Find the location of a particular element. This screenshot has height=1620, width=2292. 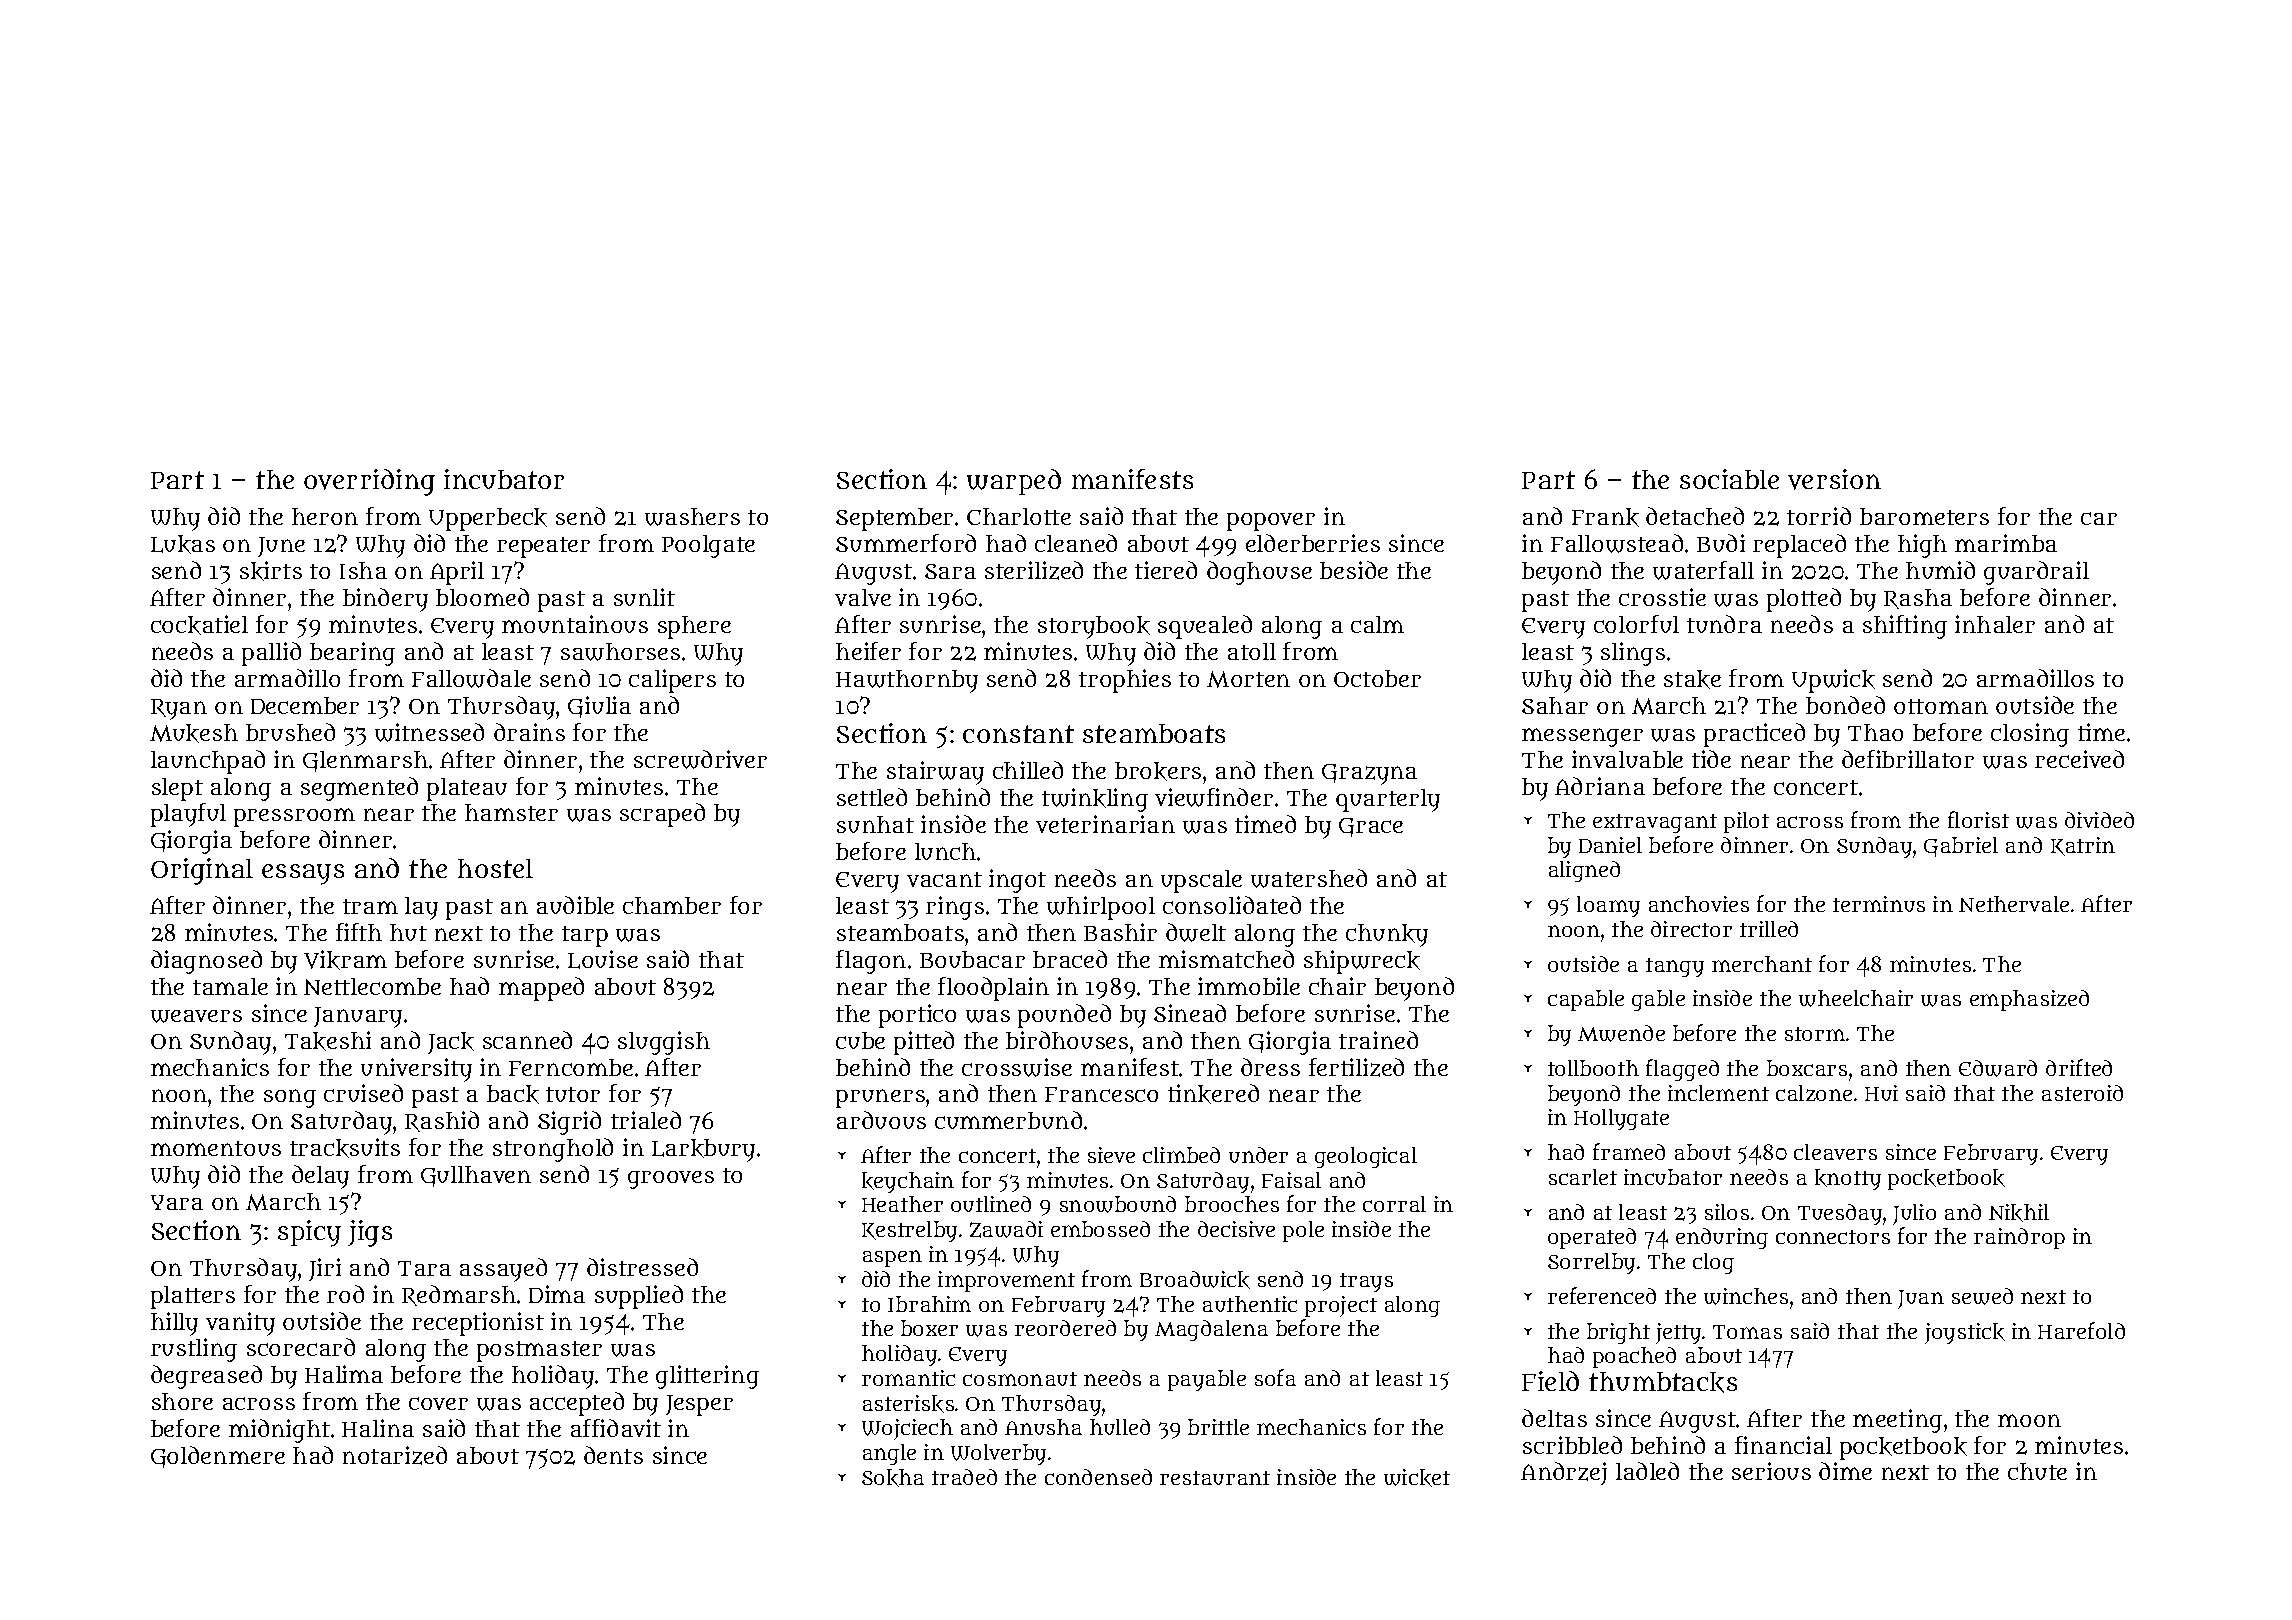

Goldenmere is located at coordinates (218, 1457).
